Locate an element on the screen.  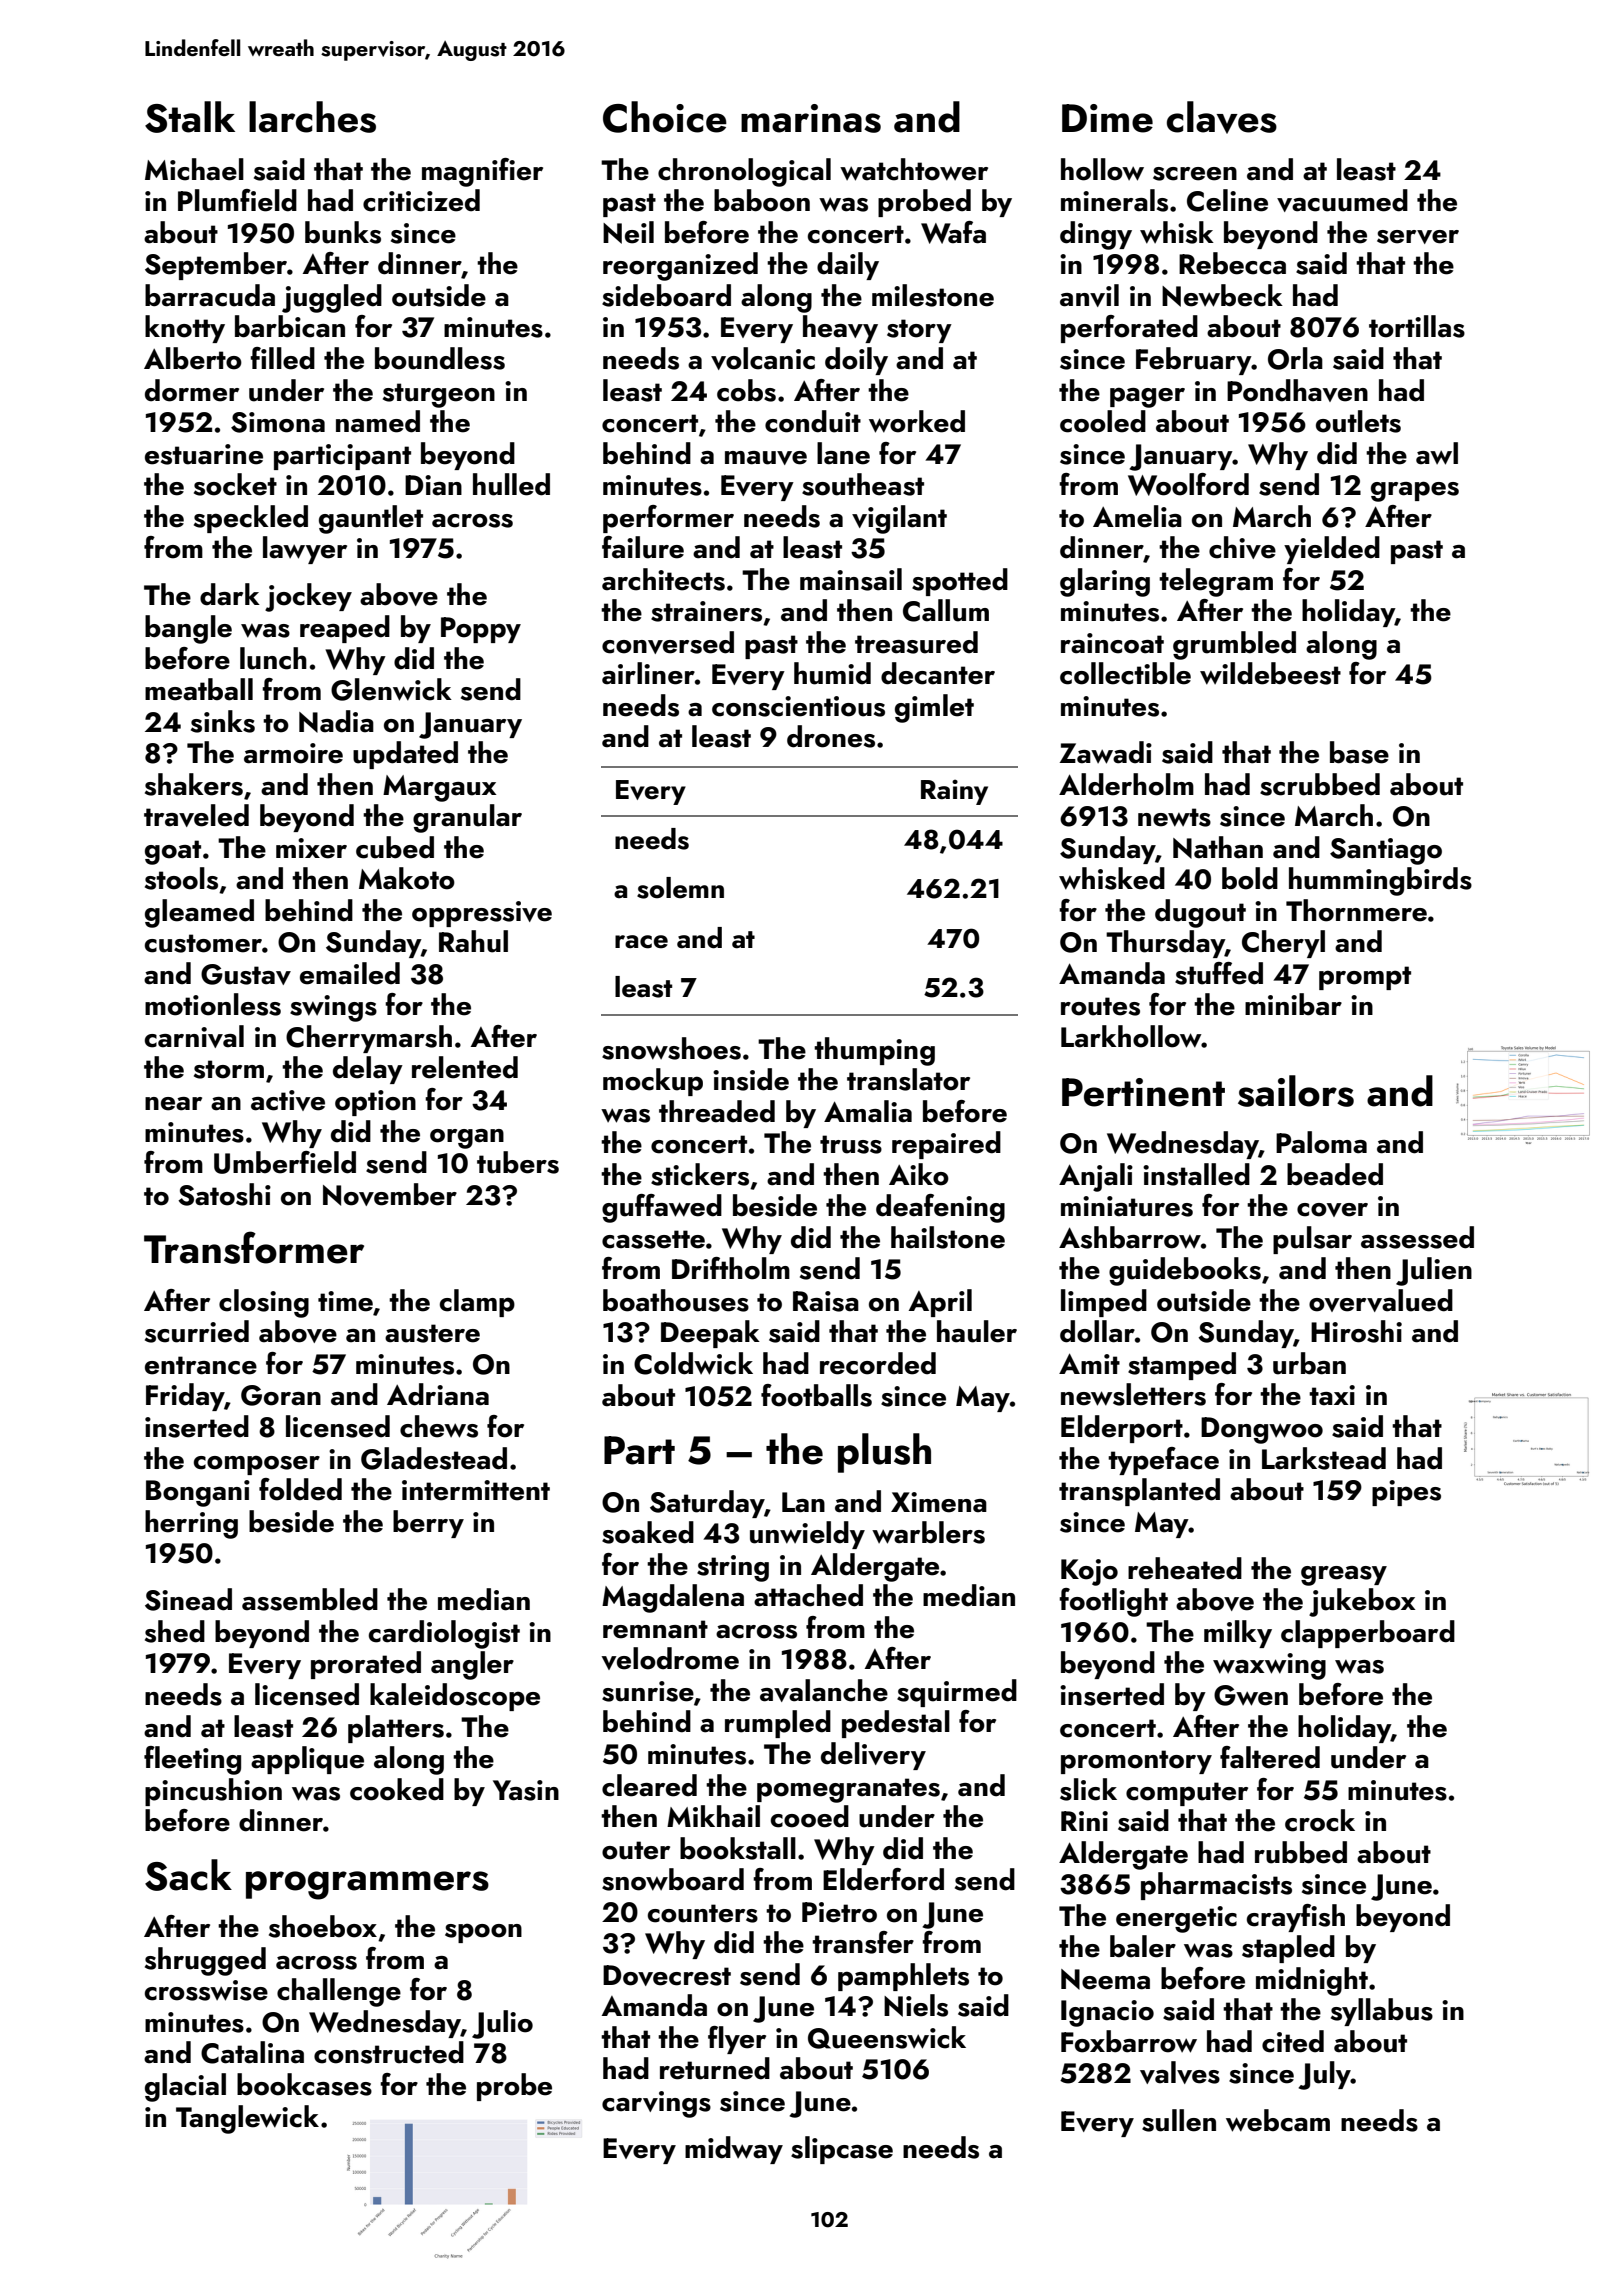
recorded is located at coordinates (878, 1363).
